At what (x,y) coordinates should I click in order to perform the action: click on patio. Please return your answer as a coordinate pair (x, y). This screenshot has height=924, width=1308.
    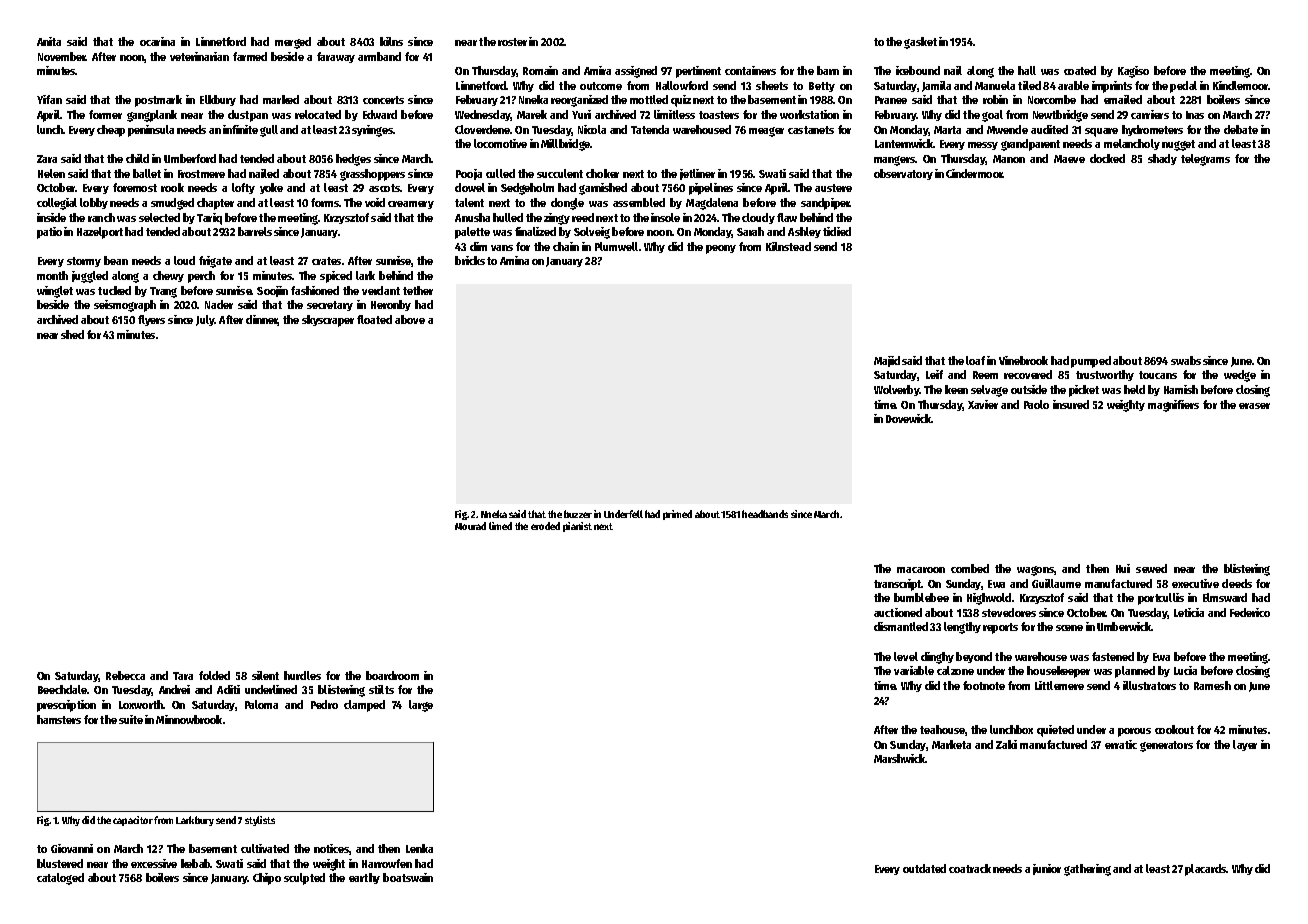
    Looking at the image, I should click on (49, 233).
